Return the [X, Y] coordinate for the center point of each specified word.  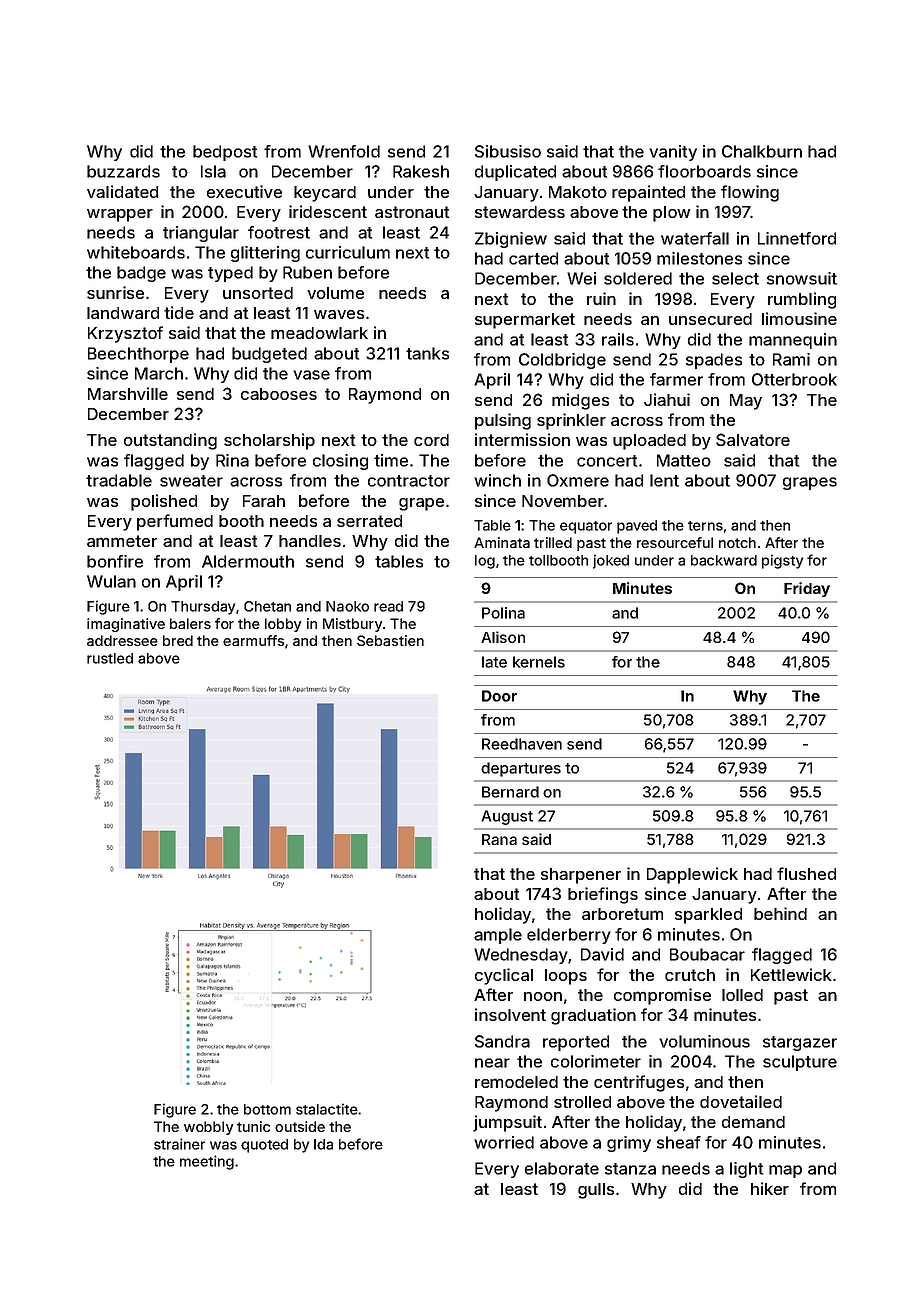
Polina [503, 613]
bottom [267, 1109]
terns [705, 526]
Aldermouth [248, 561]
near [492, 1063]
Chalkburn [762, 151]
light [746, 1170]
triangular [201, 234]
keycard [325, 194]
